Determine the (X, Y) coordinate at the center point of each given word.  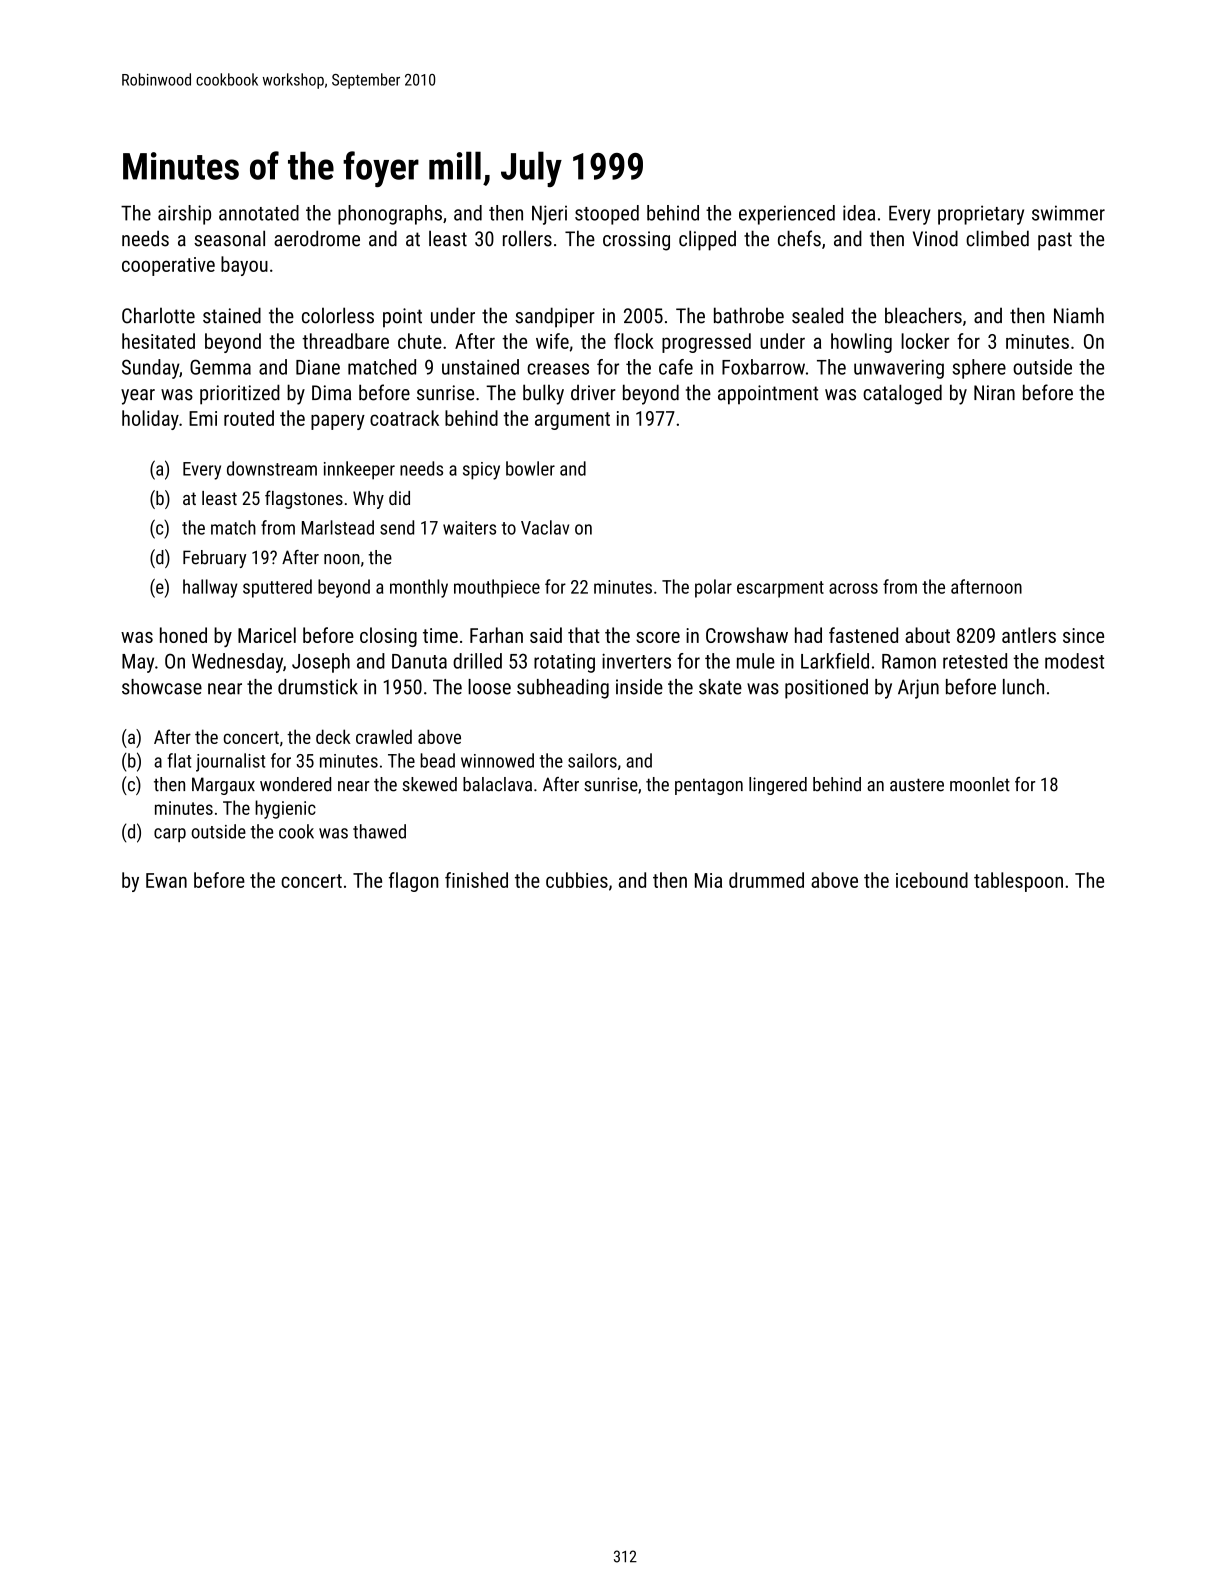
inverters (636, 661)
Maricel (267, 635)
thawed (379, 831)
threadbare (345, 341)
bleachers (923, 315)
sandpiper (555, 317)
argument (572, 421)
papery (338, 422)
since (1083, 635)
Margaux (223, 786)
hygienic (285, 809)
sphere (979, 369)
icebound (932, 880)
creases (558, 369)
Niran (994, 393)
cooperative (168, 266)
